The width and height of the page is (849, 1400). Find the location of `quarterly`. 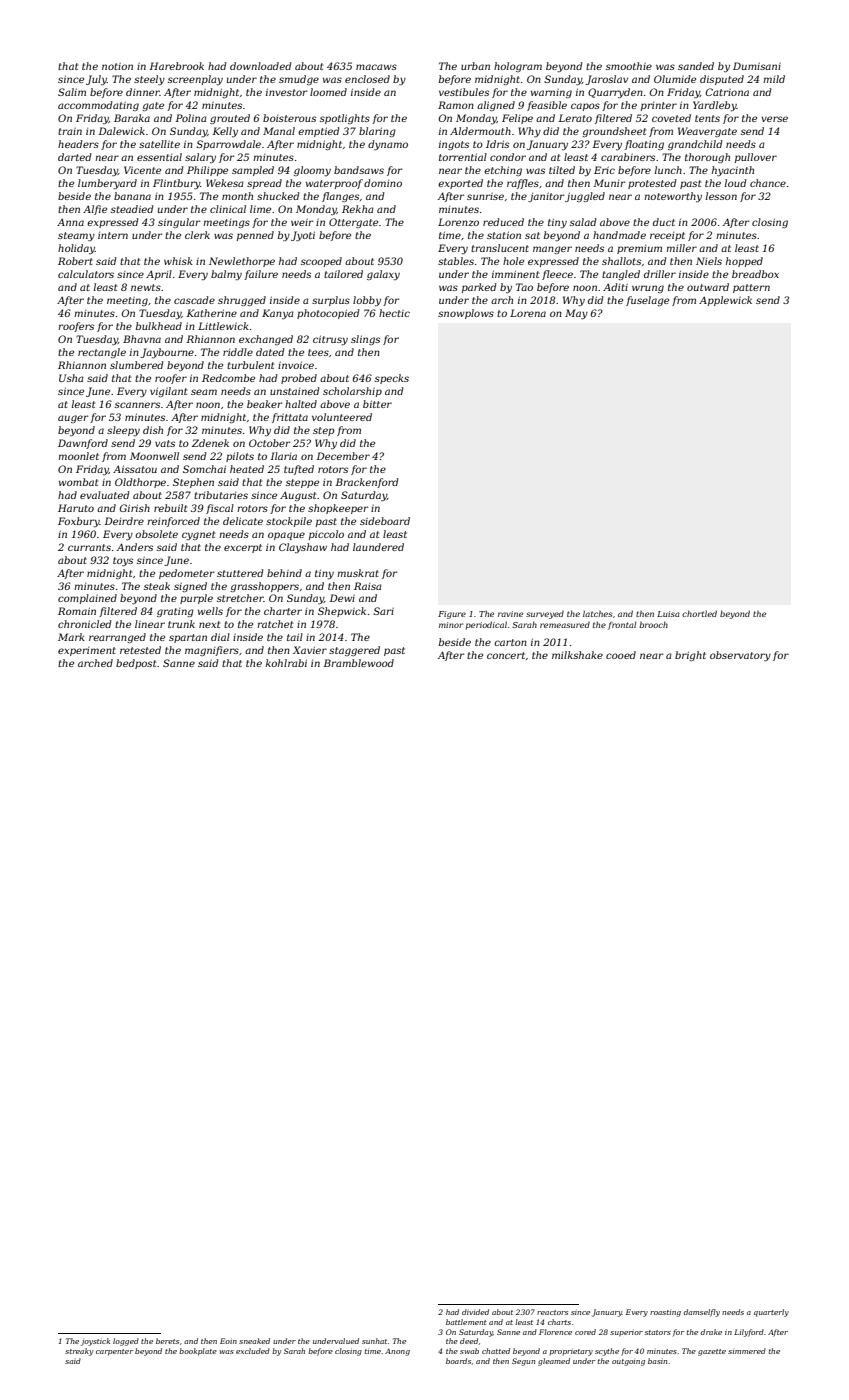

quarterly is located at coordinates (771, 1313).
